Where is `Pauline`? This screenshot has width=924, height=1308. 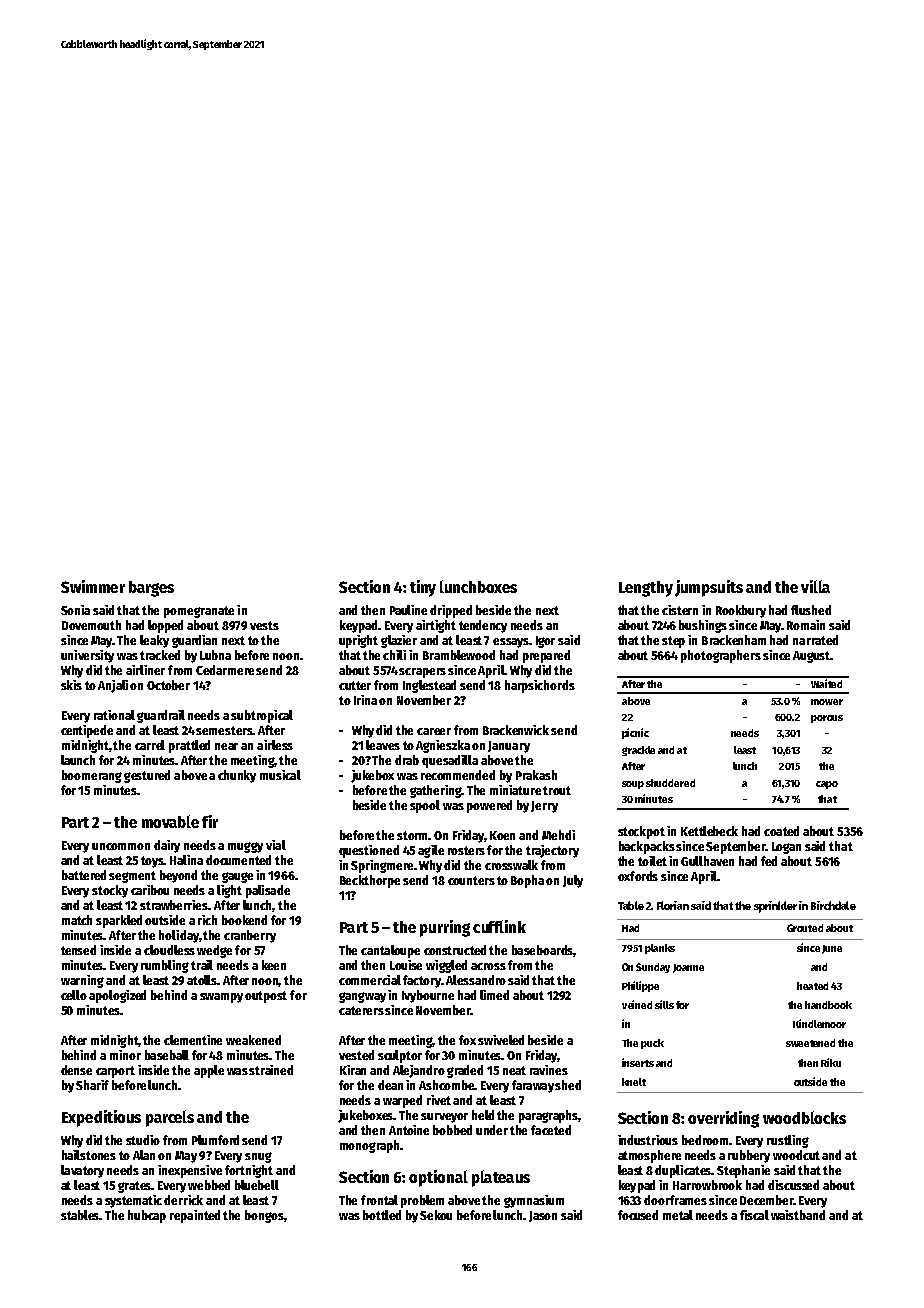
Pauline is located at coordinates (408, 610).
